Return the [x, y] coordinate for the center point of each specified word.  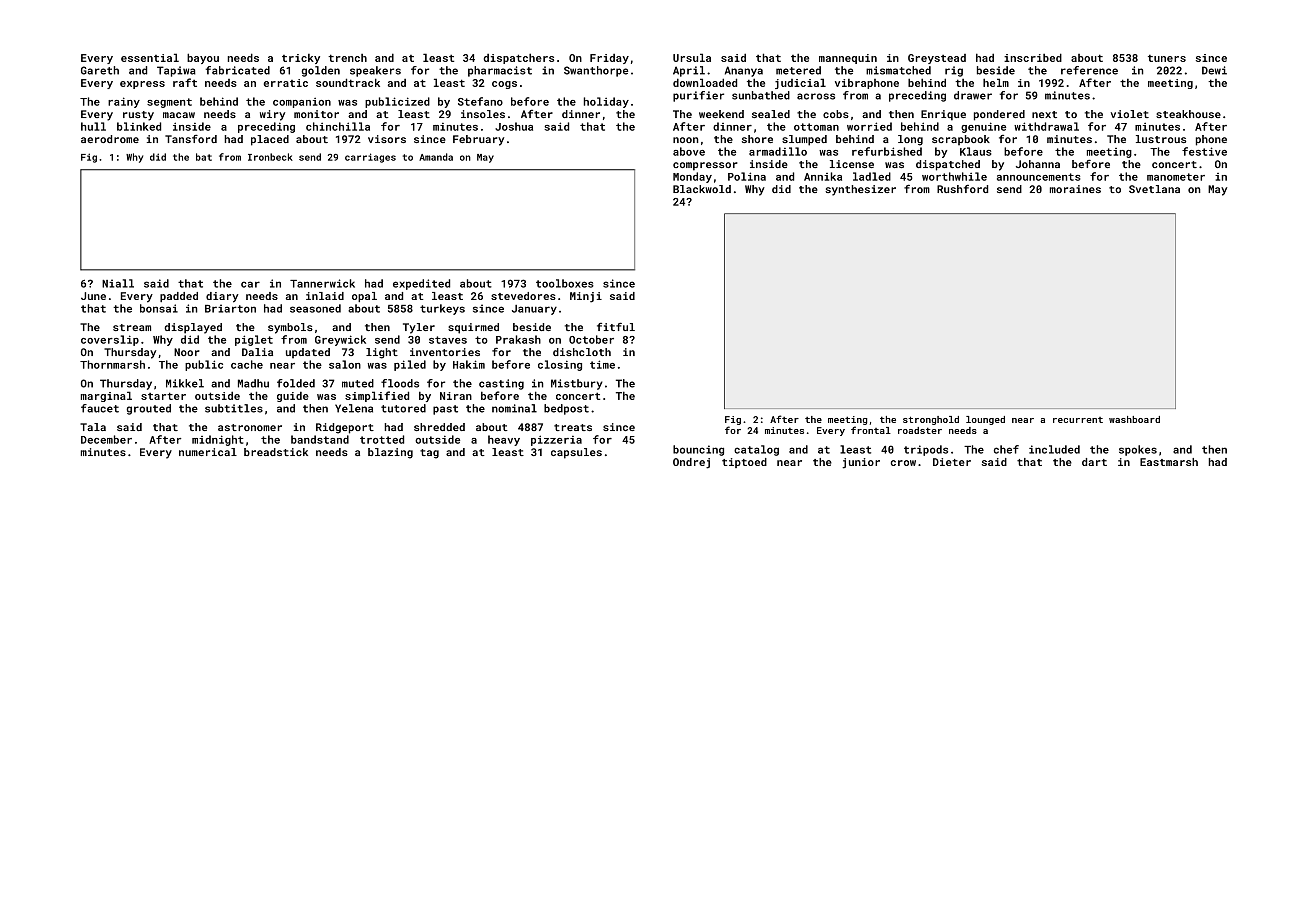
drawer [973, 95]
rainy [124, 102]
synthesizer [860, 190]
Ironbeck [270, 157]
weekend [721, 114]
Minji [586, 297]
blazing [390, 453]
